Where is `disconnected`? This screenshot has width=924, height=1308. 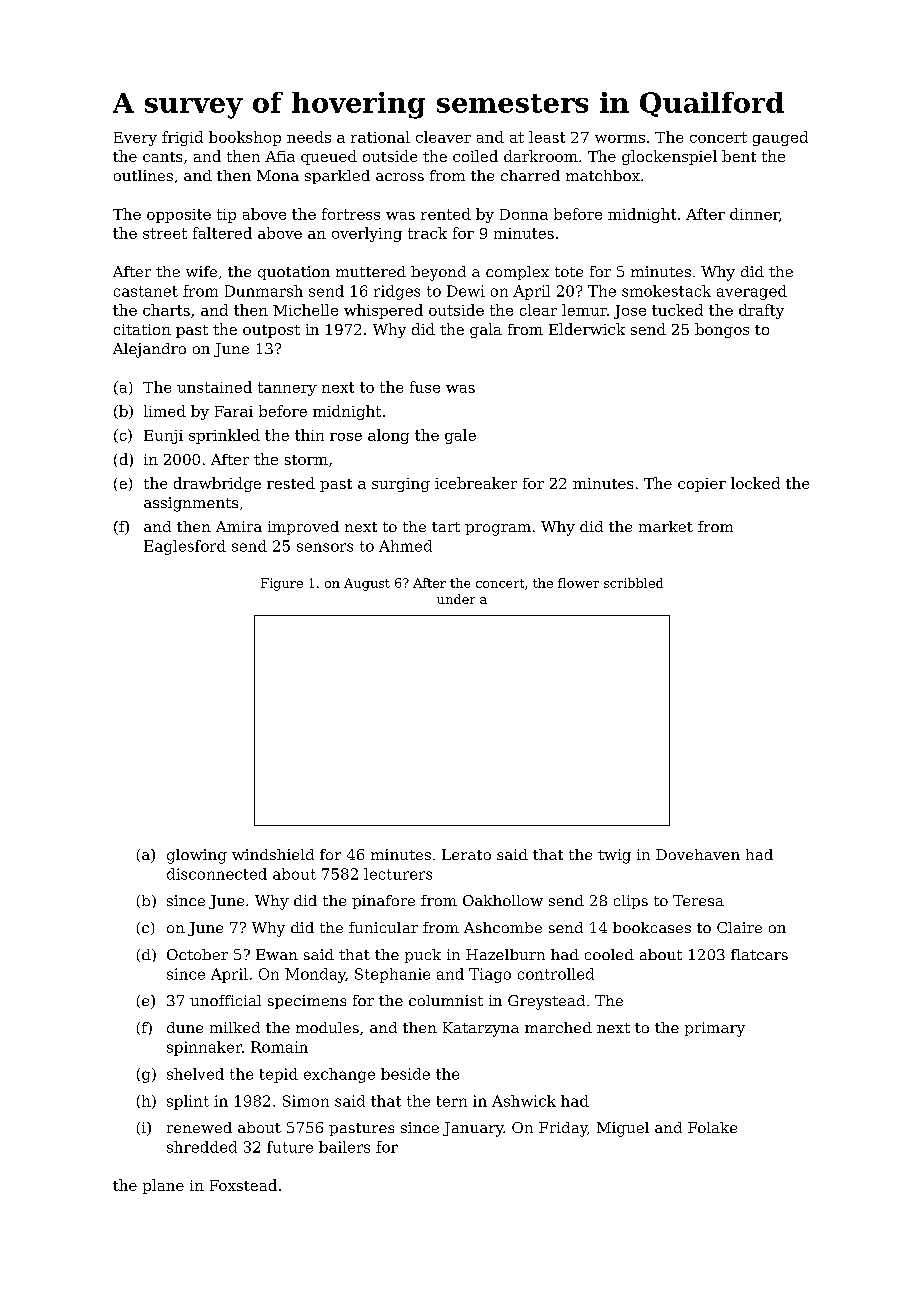 disconnected is located at coordinates (217, 874).
